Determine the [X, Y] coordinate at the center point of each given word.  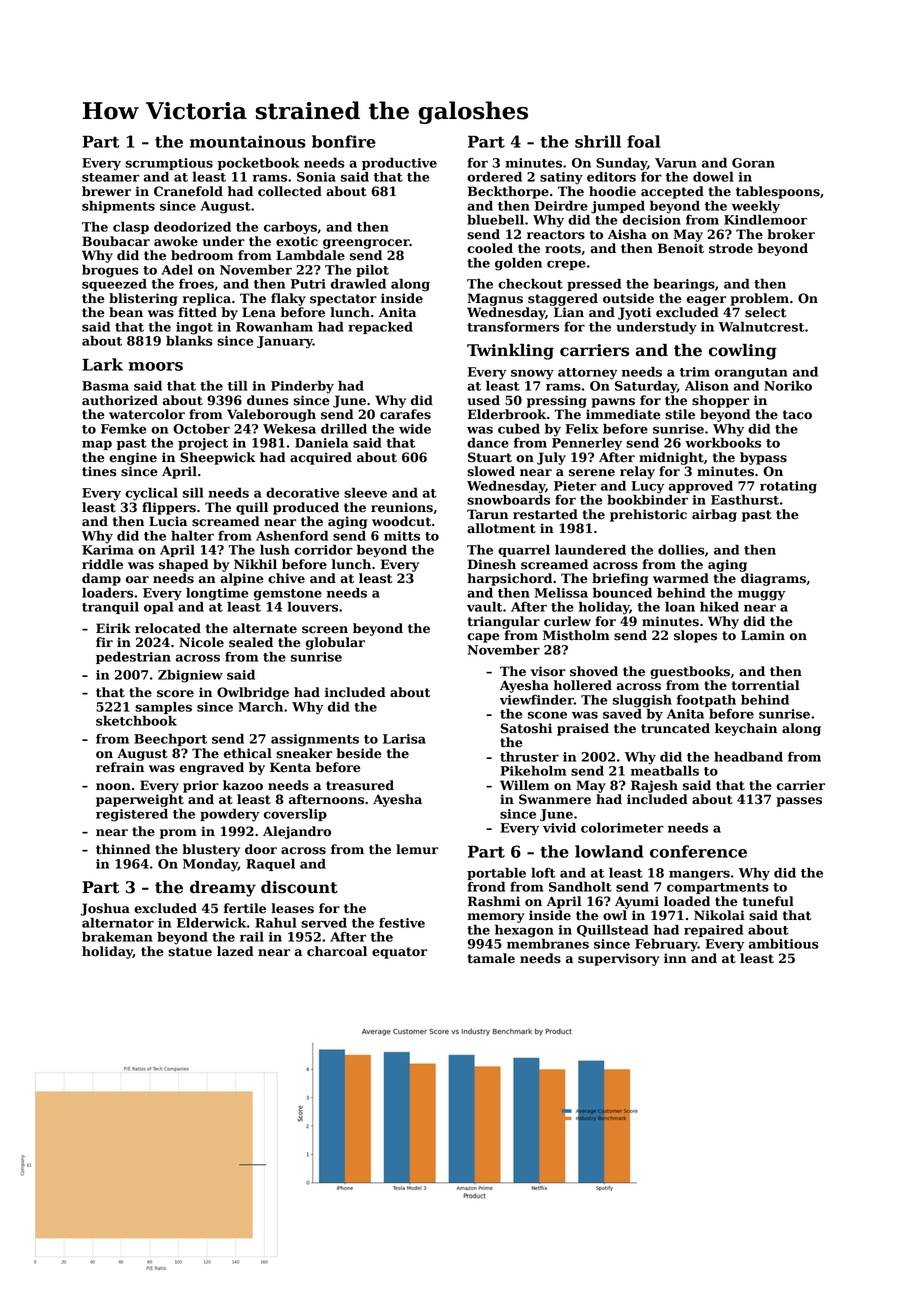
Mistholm [576, 635]
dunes [267, 400]
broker [791, 234]
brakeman [117, 936]
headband [748, 756]
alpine [242, 579]
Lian [569, 312]
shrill [598, 141]
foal [643, 141]
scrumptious [169, 164]
